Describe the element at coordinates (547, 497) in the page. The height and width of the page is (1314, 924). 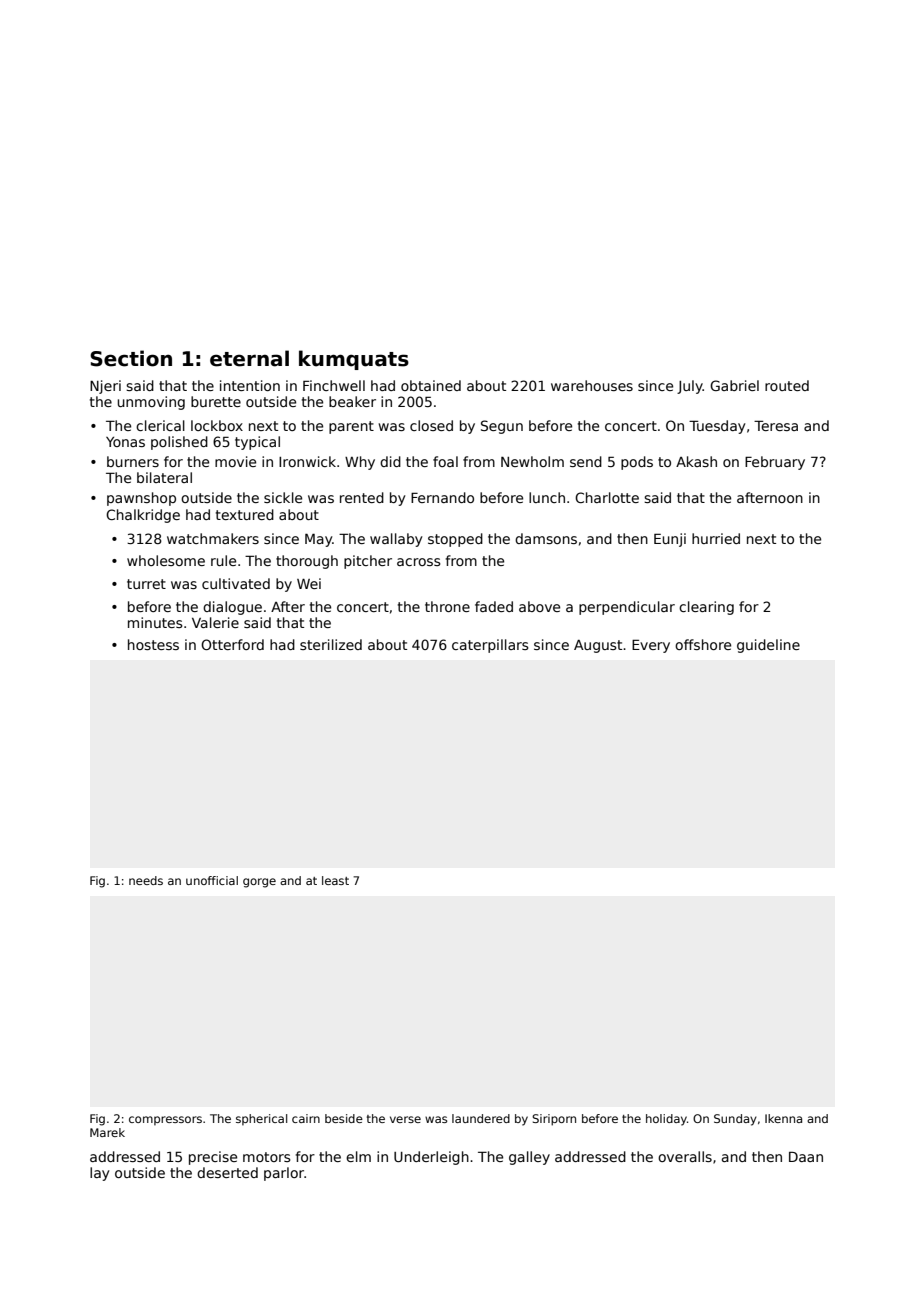
I see `lunch` at that location.
